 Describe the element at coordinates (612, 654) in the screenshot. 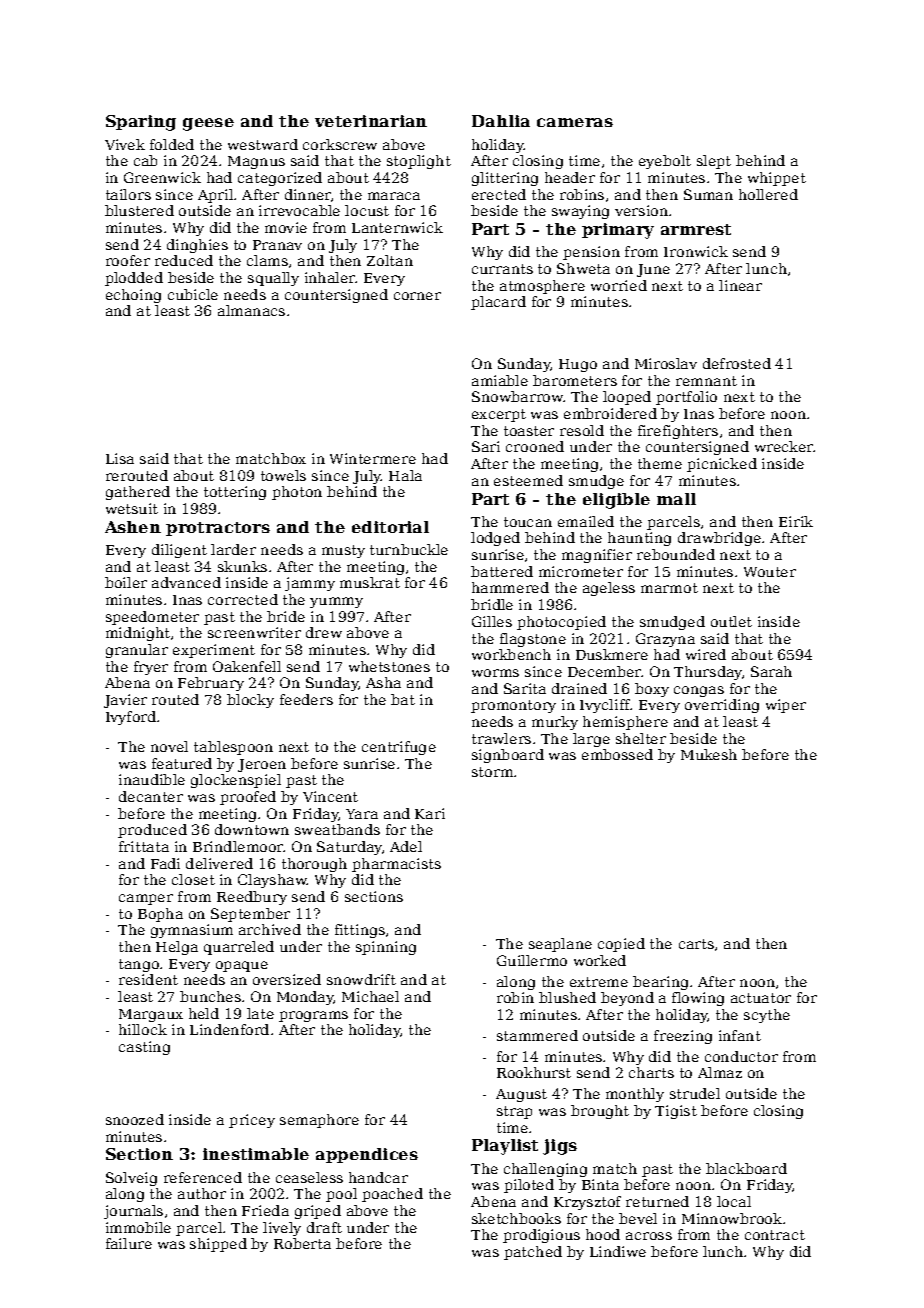

I see `Duskmere` at that location.
